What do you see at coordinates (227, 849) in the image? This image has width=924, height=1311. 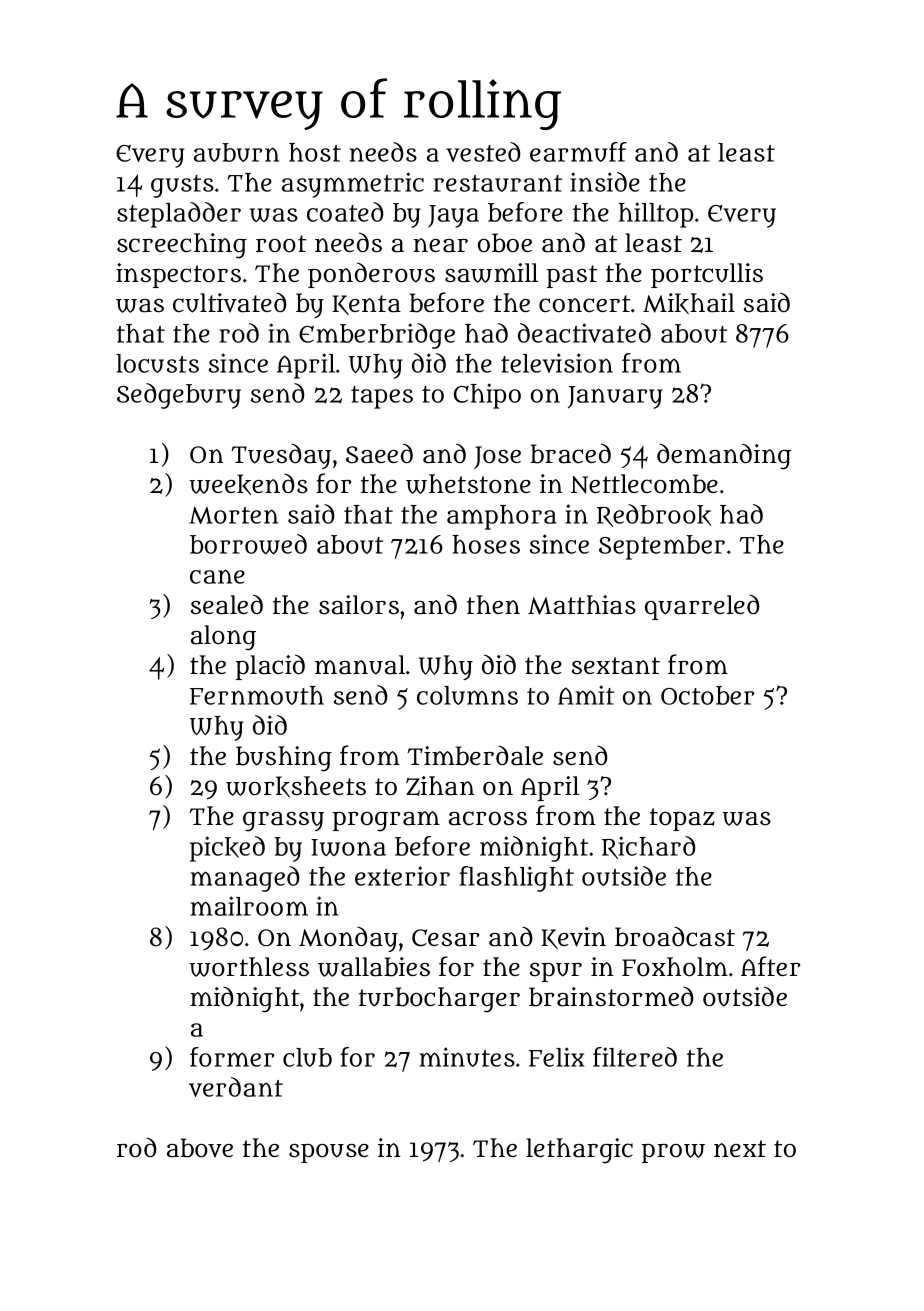 I see `picked` at bounding box center [227, 849].
